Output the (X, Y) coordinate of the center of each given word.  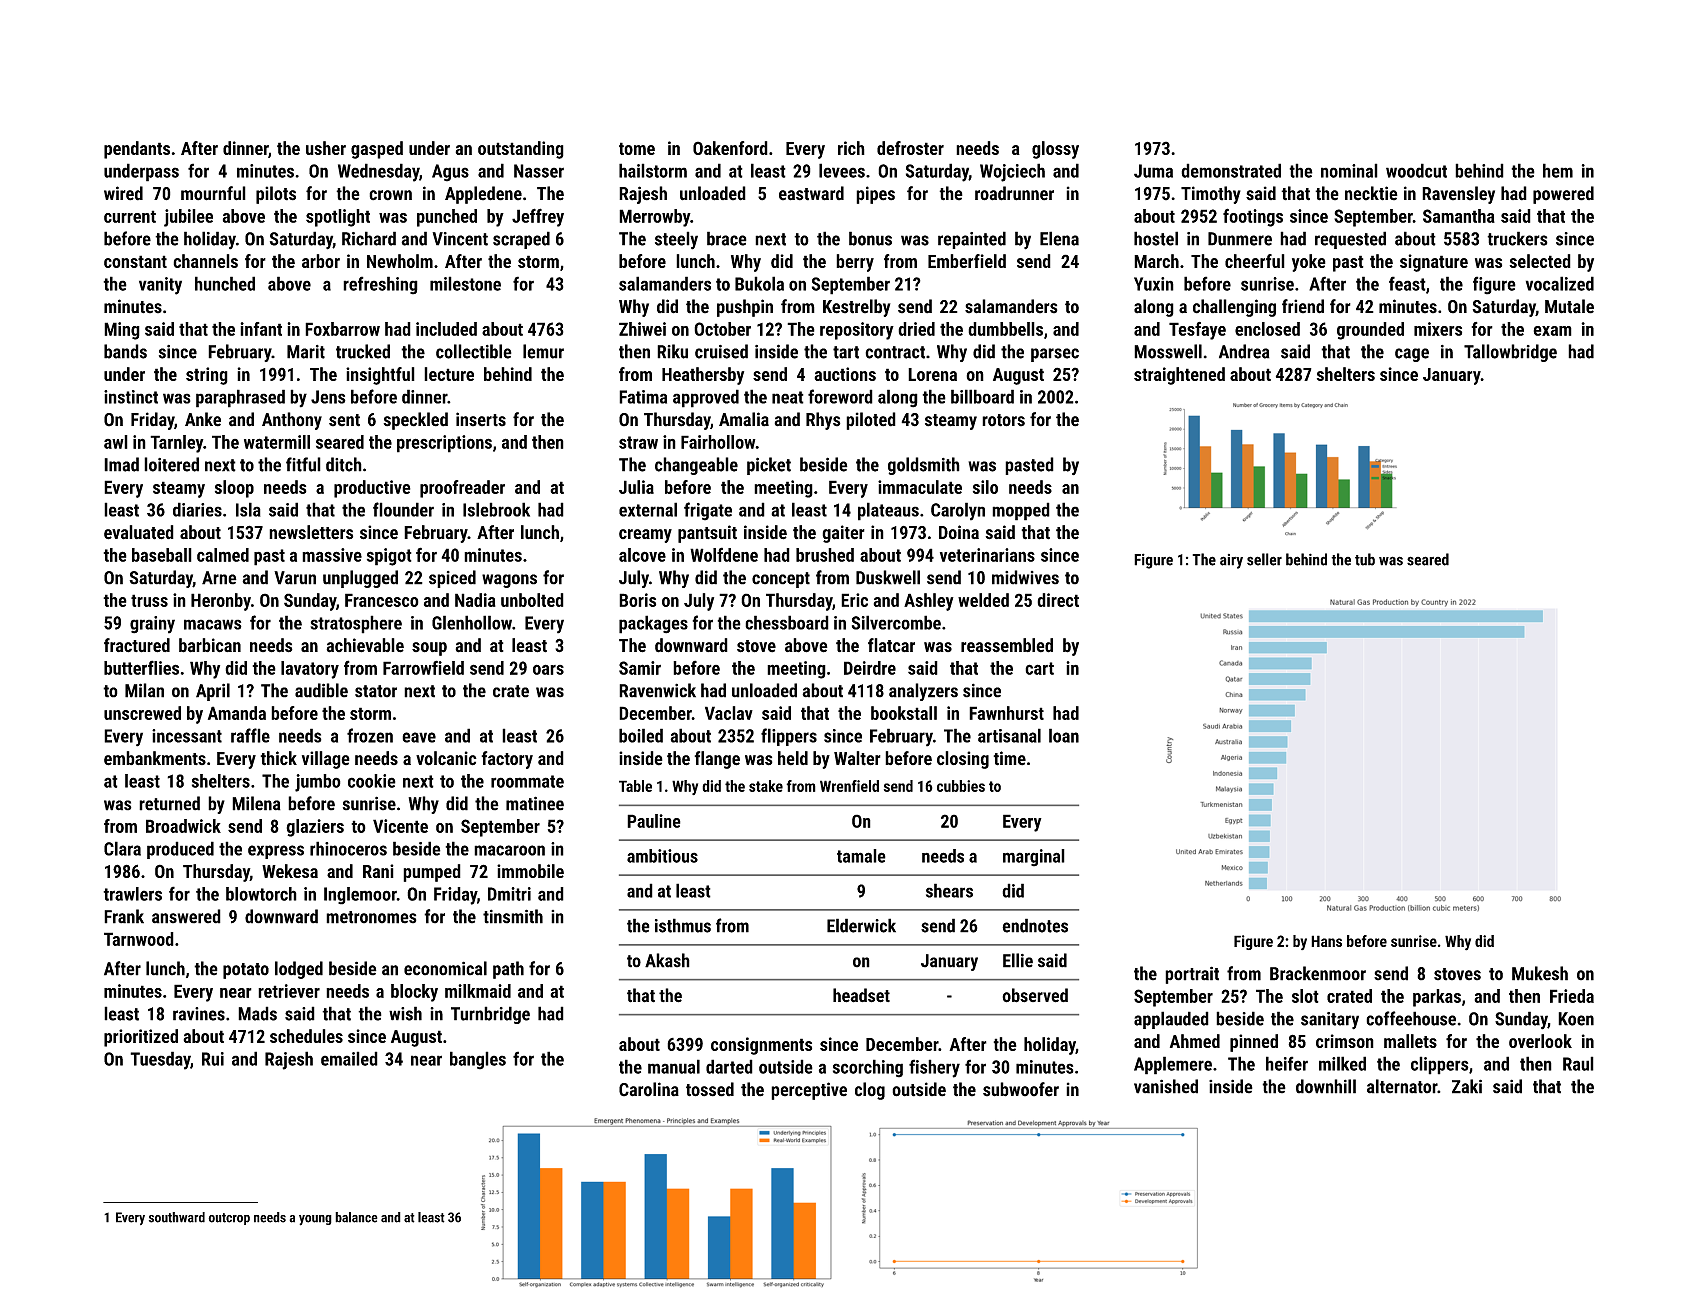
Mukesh (1540, 973)
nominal (1349, 170)
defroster (910, 148)
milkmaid (478, 991)
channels (205, 261)
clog (870, 1091)
